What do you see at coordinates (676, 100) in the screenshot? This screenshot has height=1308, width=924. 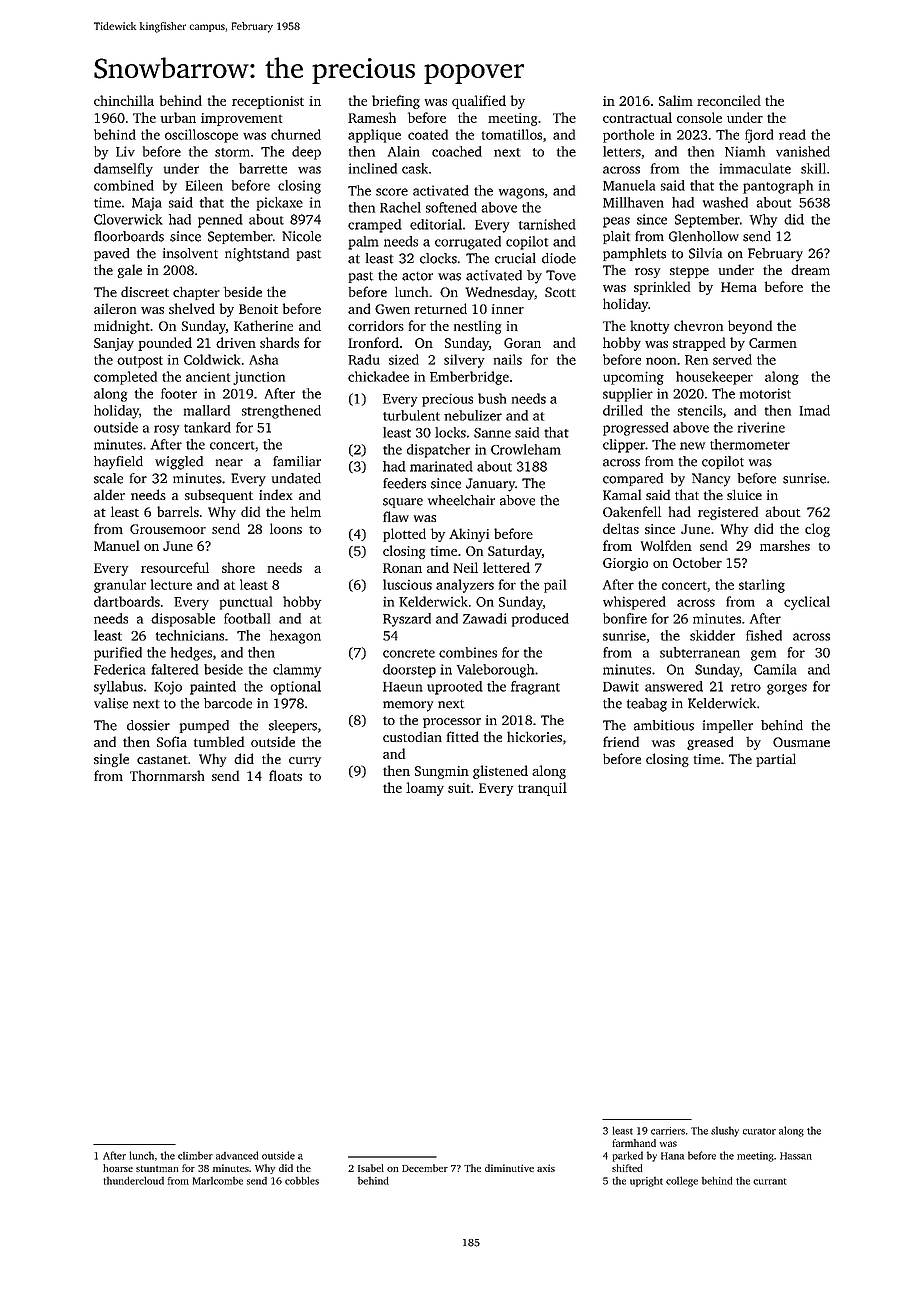 I see `Salim` at bounding box center [676, 100].
